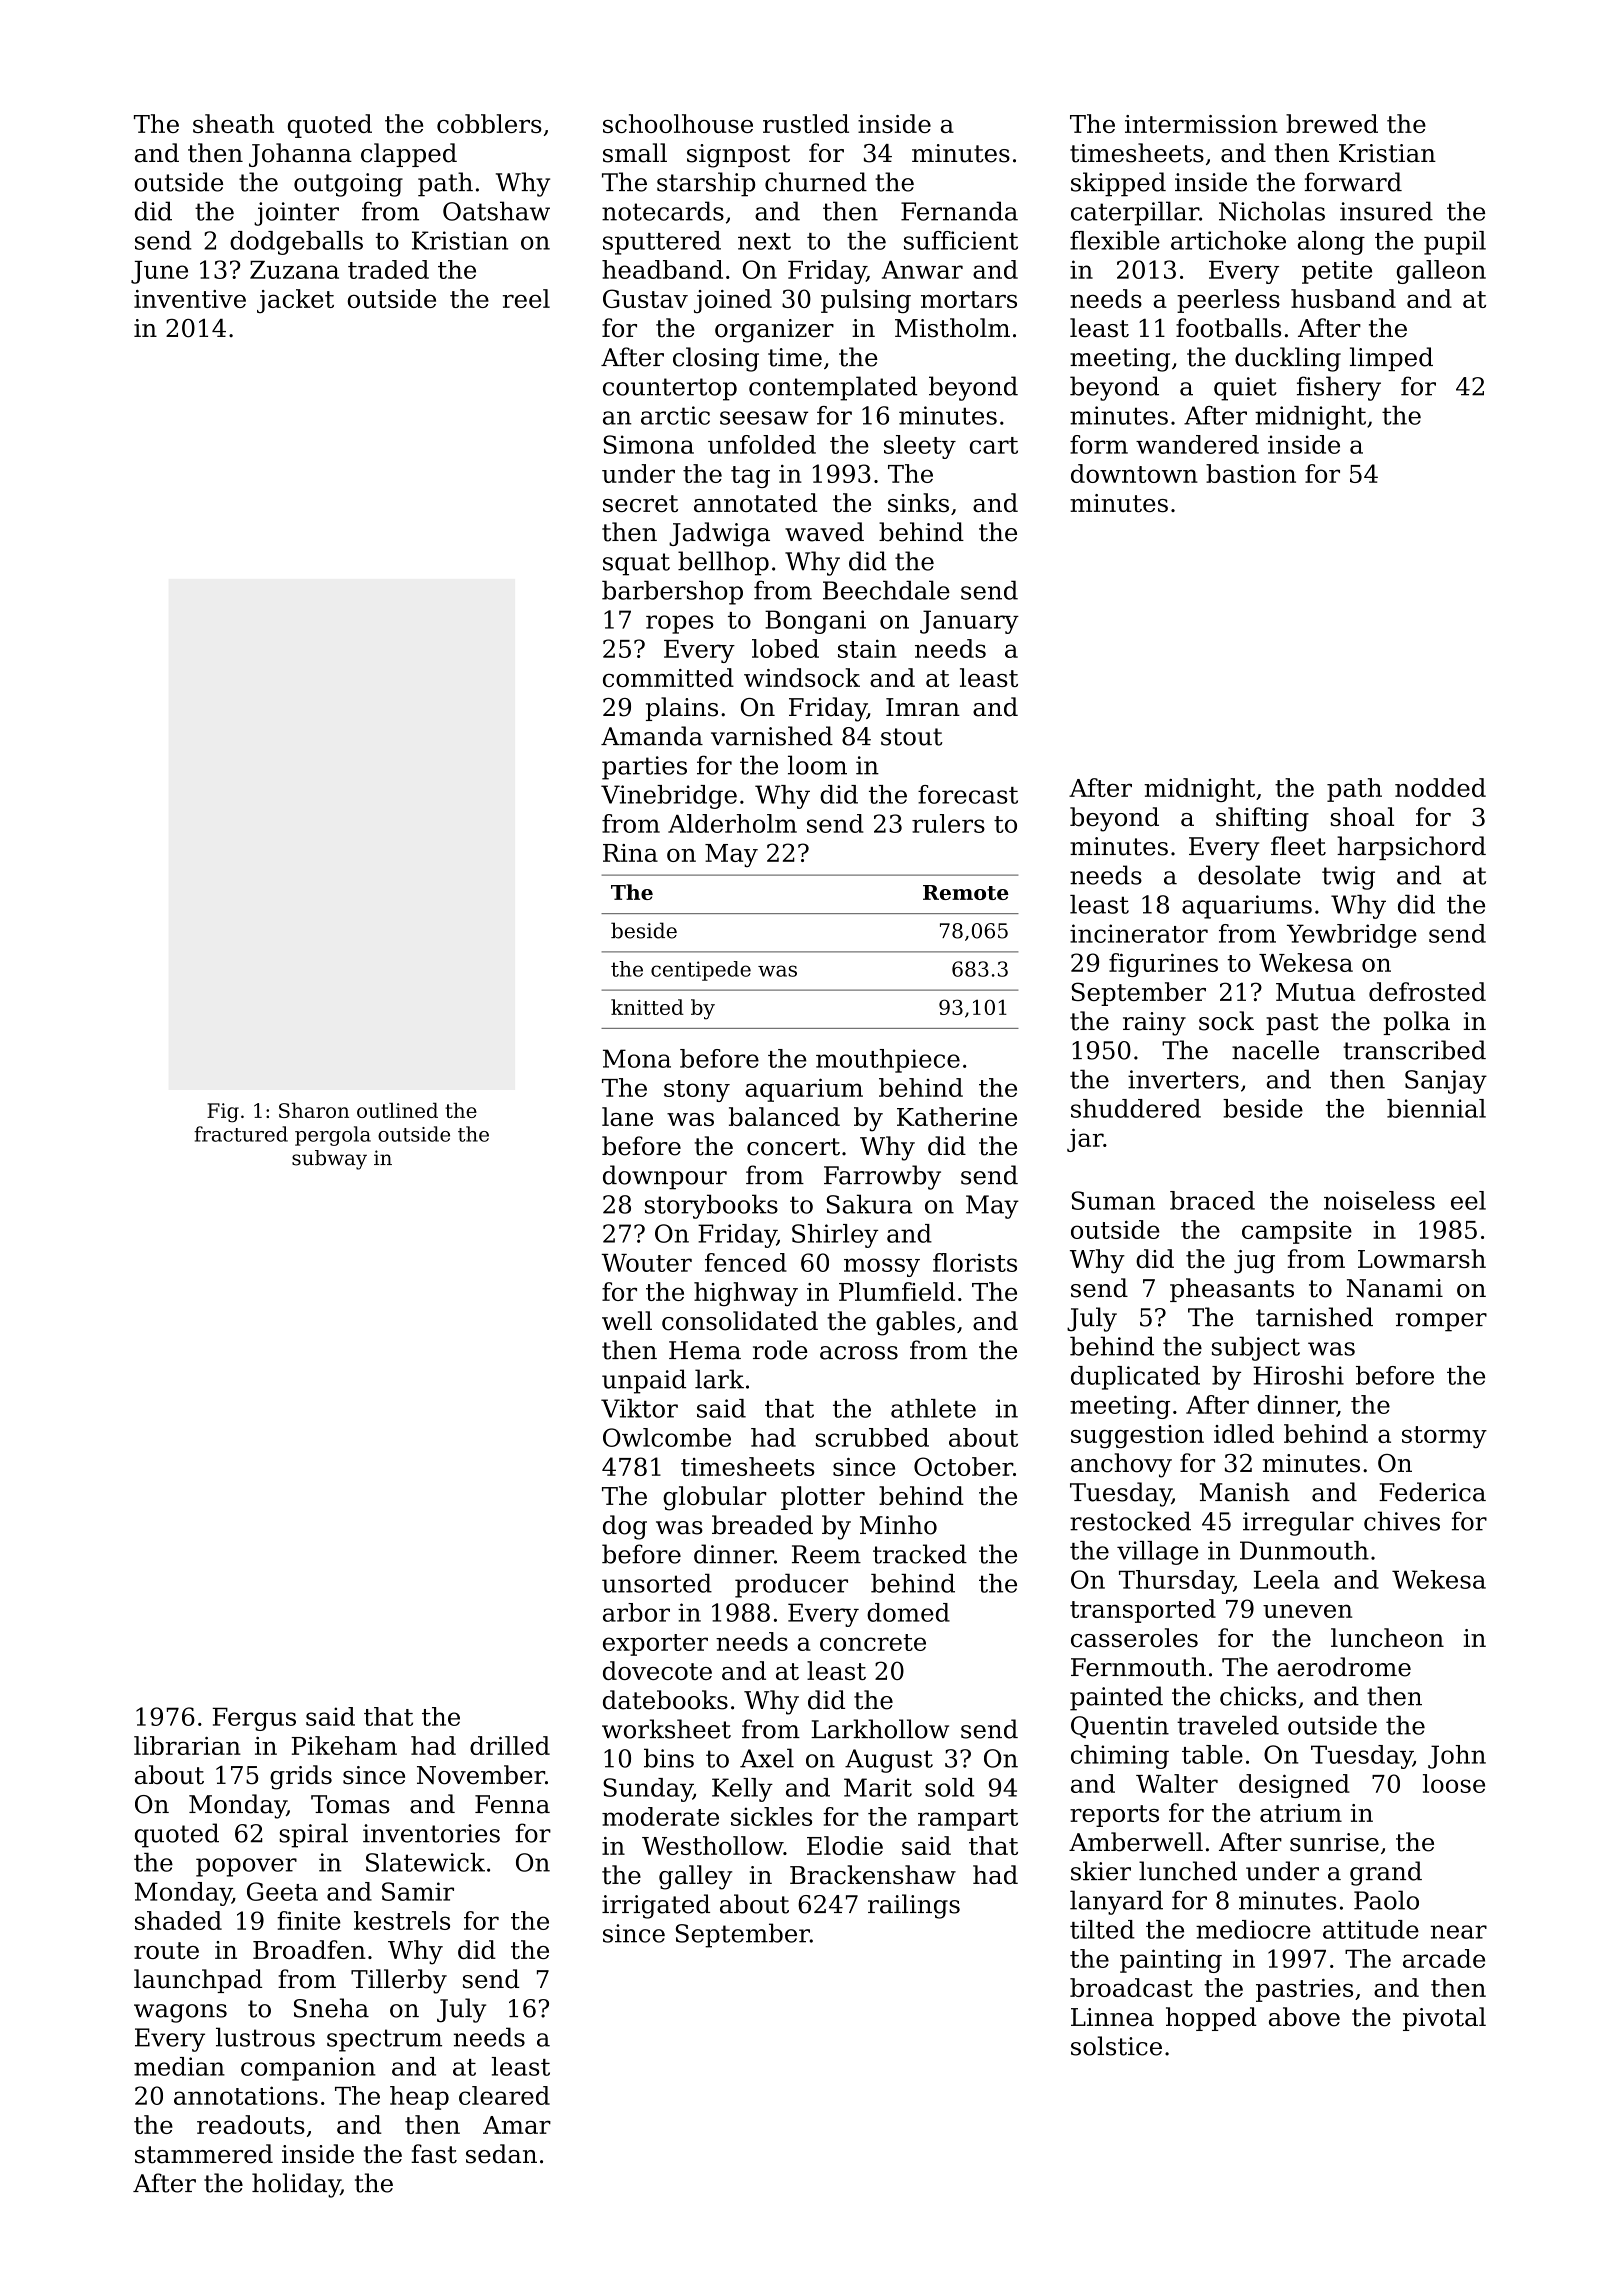 This screenshot has width=1620, height=2292. Describe the element at coordinates (625, 1527) in the screenshot. I see `dog` at that location.
